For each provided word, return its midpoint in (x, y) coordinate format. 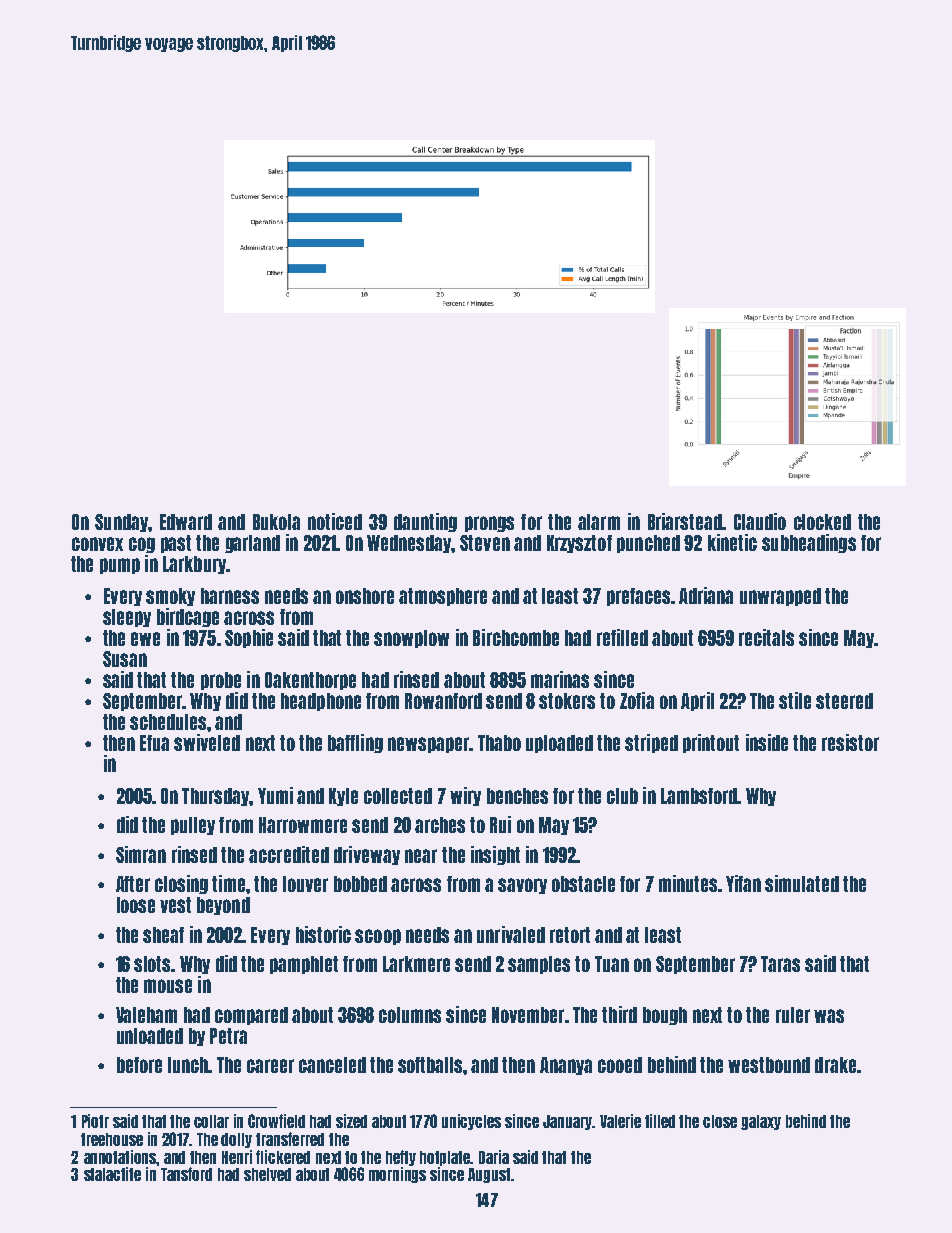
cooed (620, 1065)
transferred (290, 1139)
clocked (822, 522)
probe (221, 681)
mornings (397, 1175)
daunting (425, 522)
